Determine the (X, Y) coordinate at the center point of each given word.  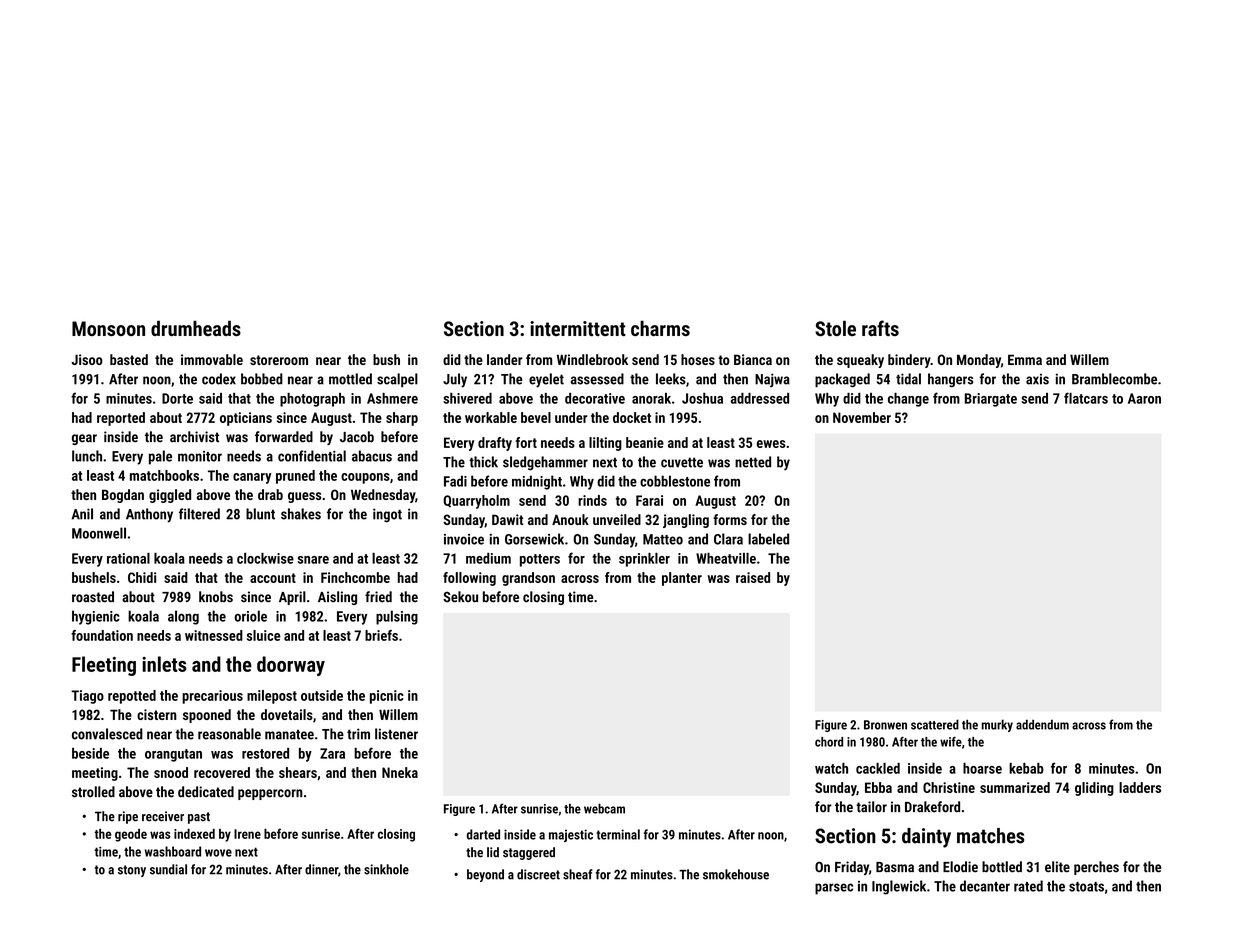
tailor (871, 807)
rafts (880, 328)
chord (829, 742)
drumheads (196, 328)
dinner (321, 869)
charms (660, 328)
